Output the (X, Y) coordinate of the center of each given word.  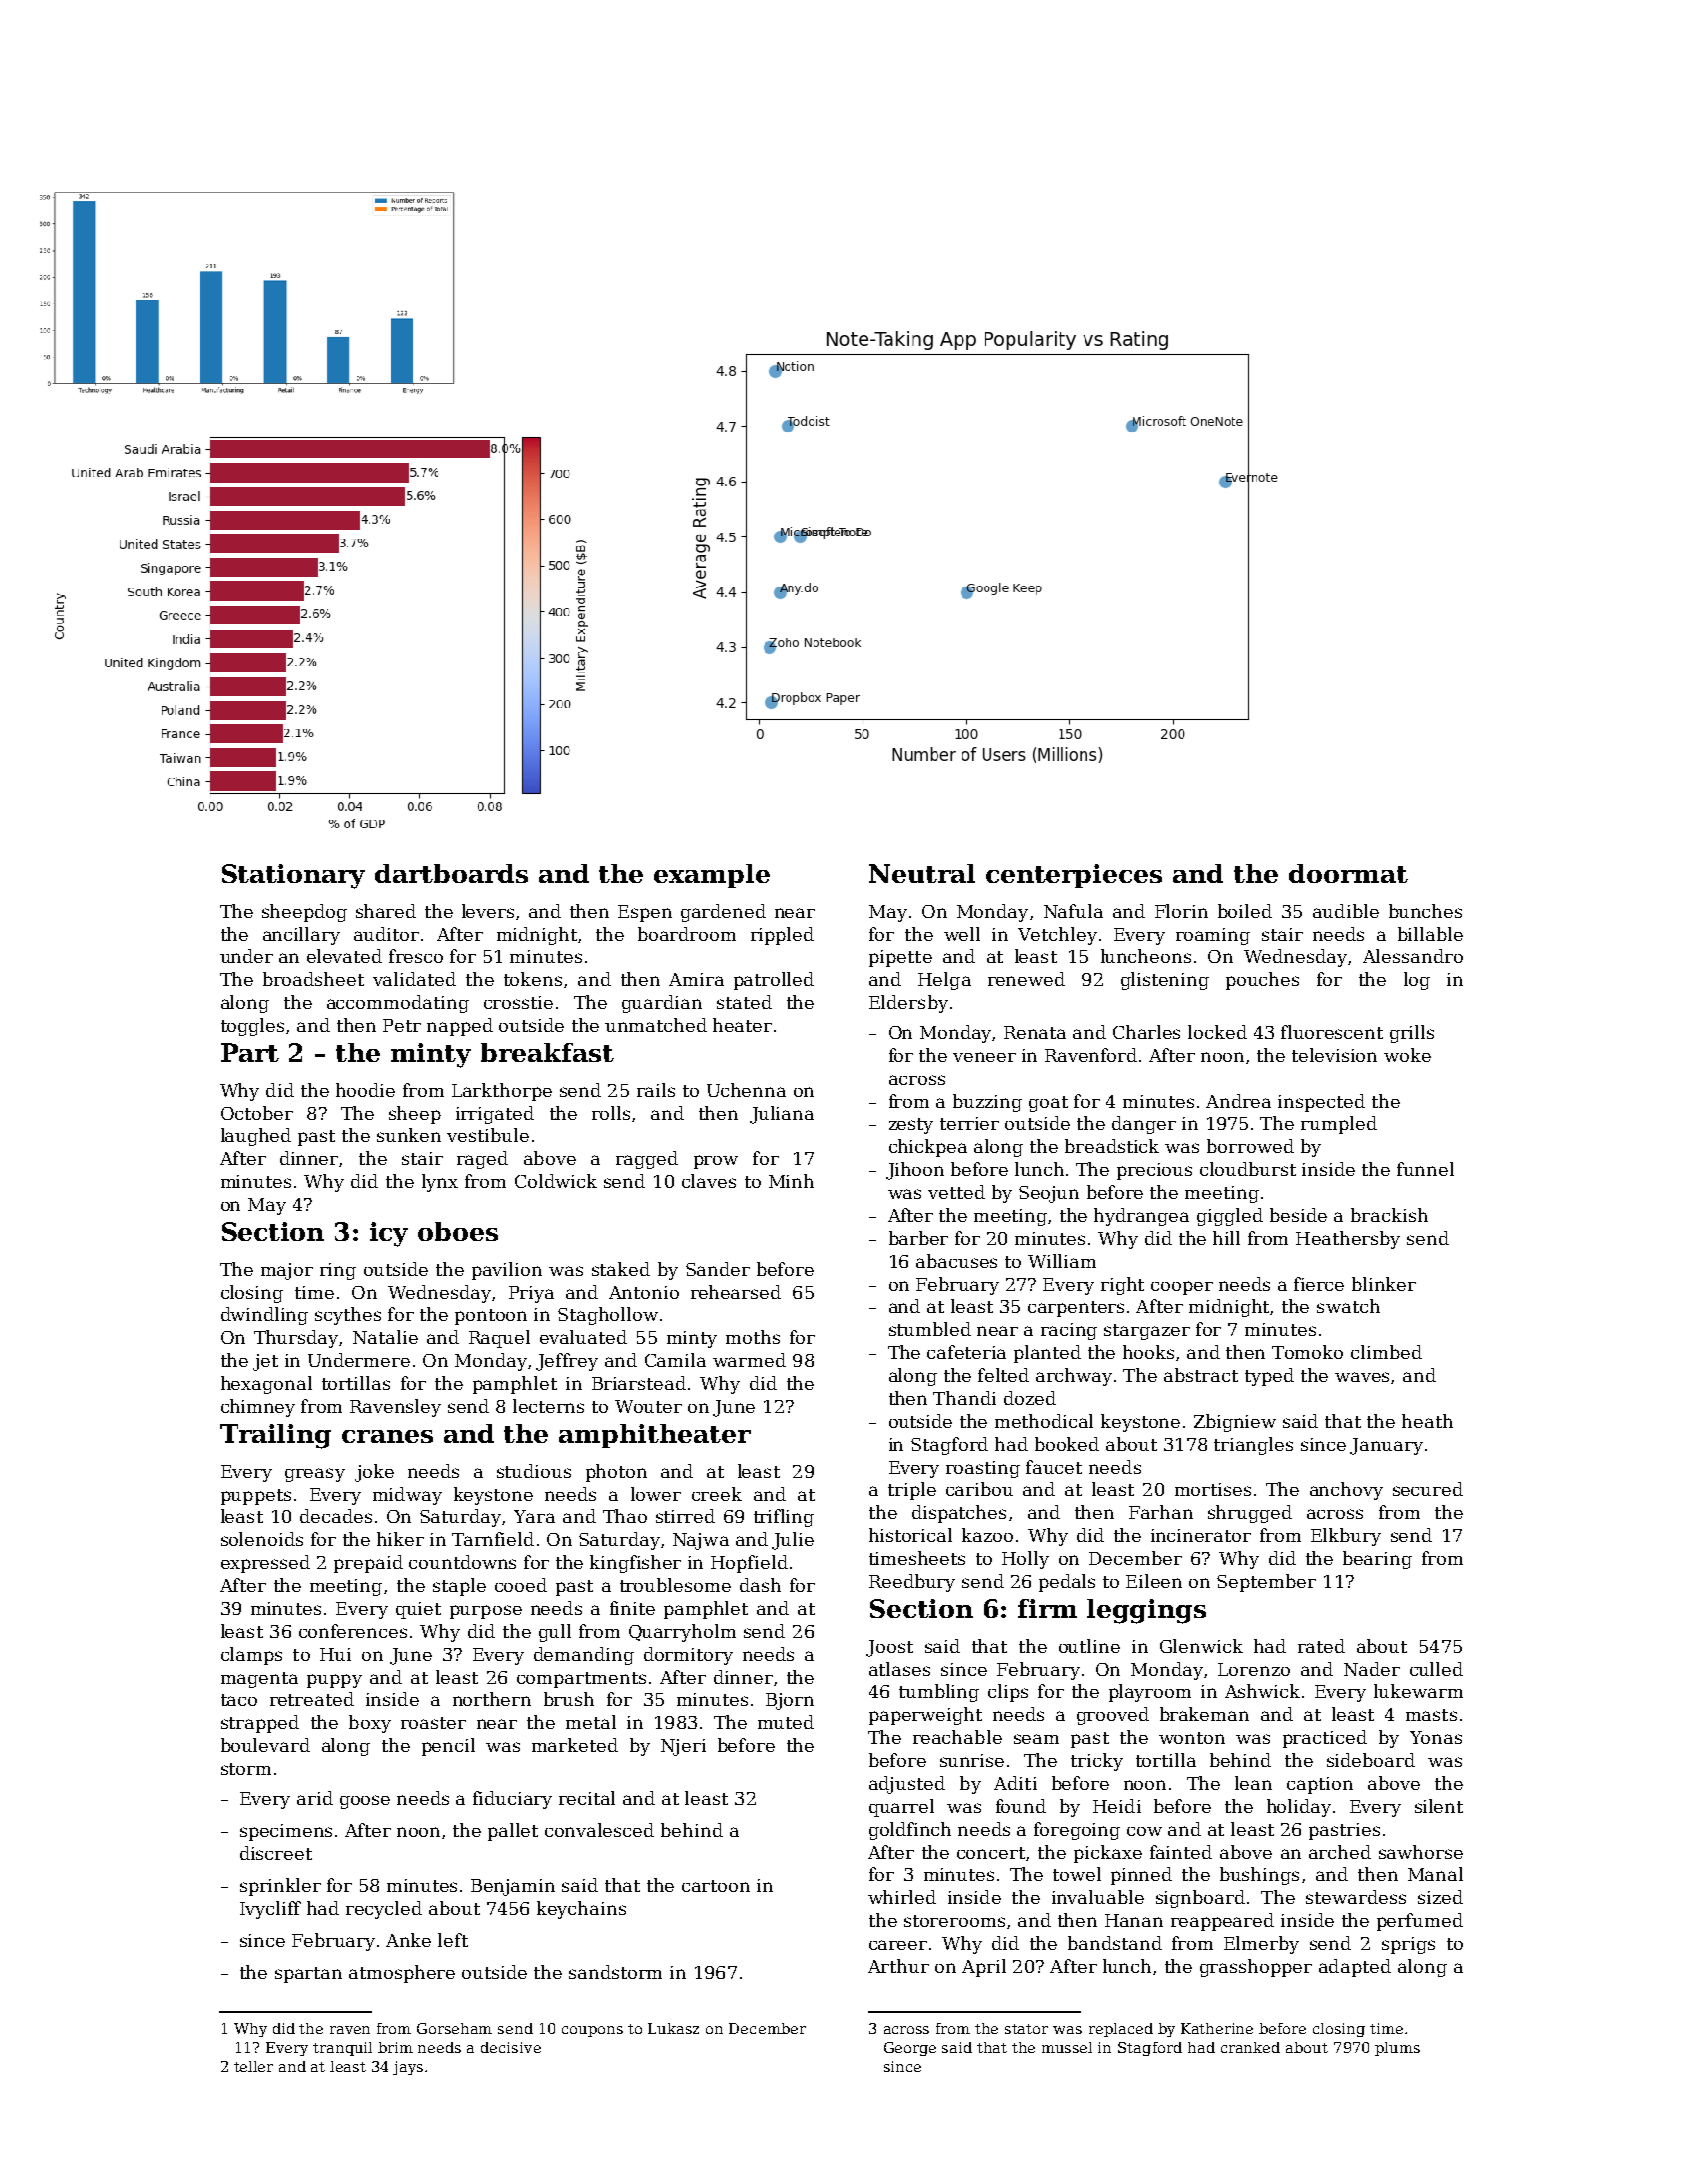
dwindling (264, 1316)
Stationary (293, 876)
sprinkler (280, 1887)
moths (753, 1337)
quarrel (901, 1808)
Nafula (1073, 911)
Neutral (922, 873)
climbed (1386, 1352)
